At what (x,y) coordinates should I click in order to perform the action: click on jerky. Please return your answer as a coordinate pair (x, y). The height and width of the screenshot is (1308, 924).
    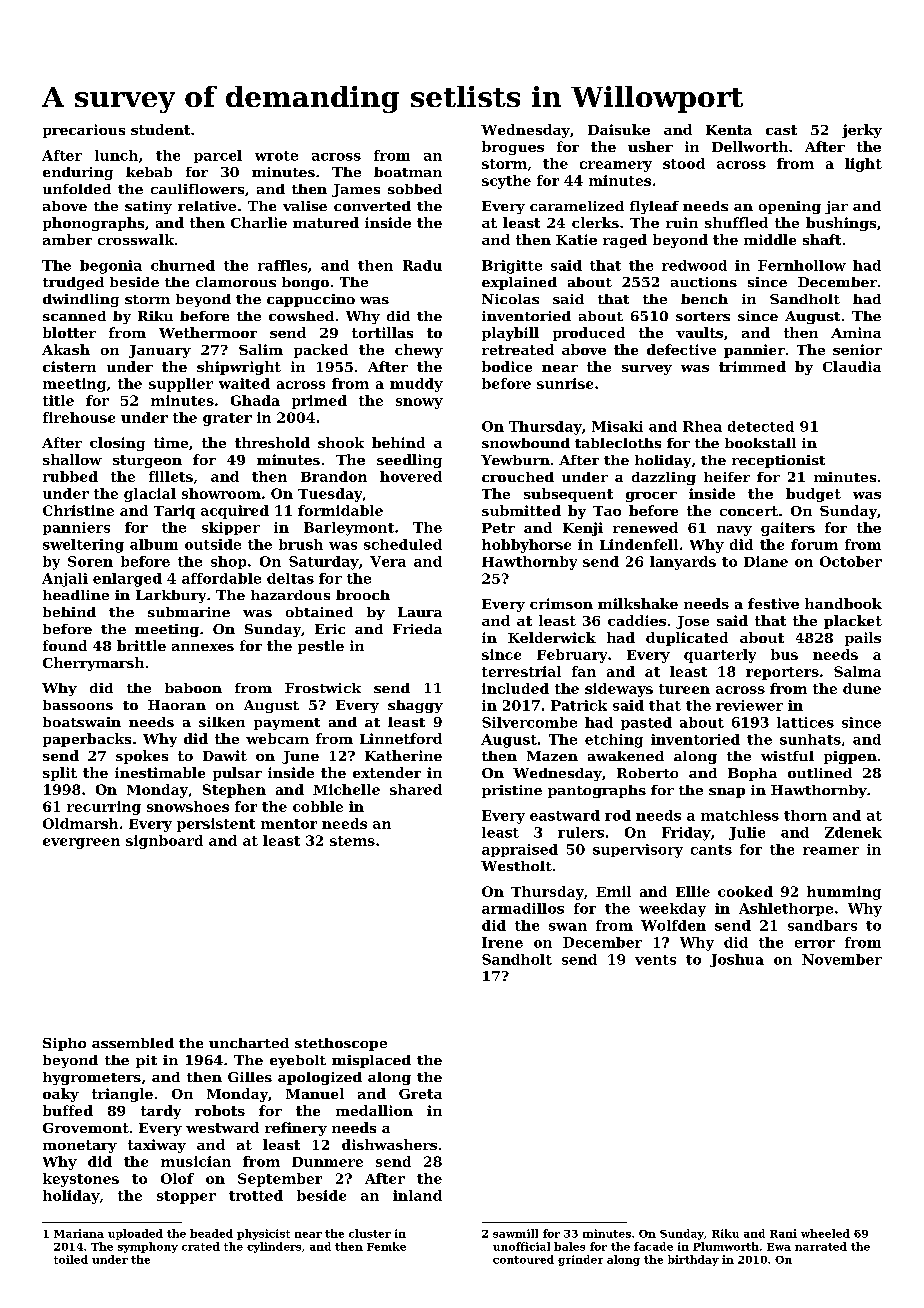
    Looking at the image, I should click on (862, 131).
